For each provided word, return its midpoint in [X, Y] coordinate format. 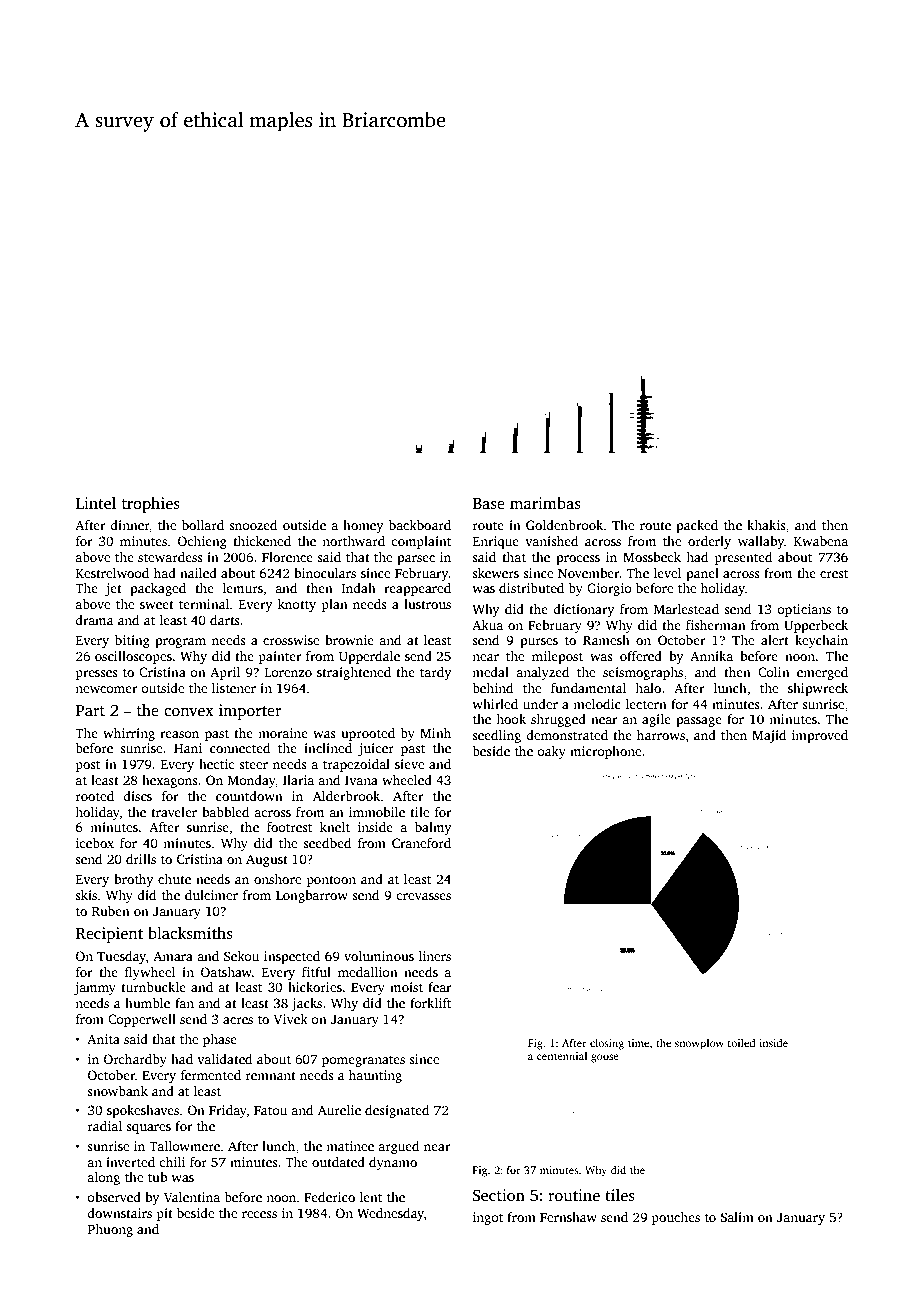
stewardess [170, 557]
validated [224, 1059]
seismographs [643, 673]
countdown [249, 796]
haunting [375, 1076]
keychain [821, 641]
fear [439, 987]
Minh [435, 733]
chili [172, 1162]
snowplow [699, 1044]
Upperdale [369, 657]
